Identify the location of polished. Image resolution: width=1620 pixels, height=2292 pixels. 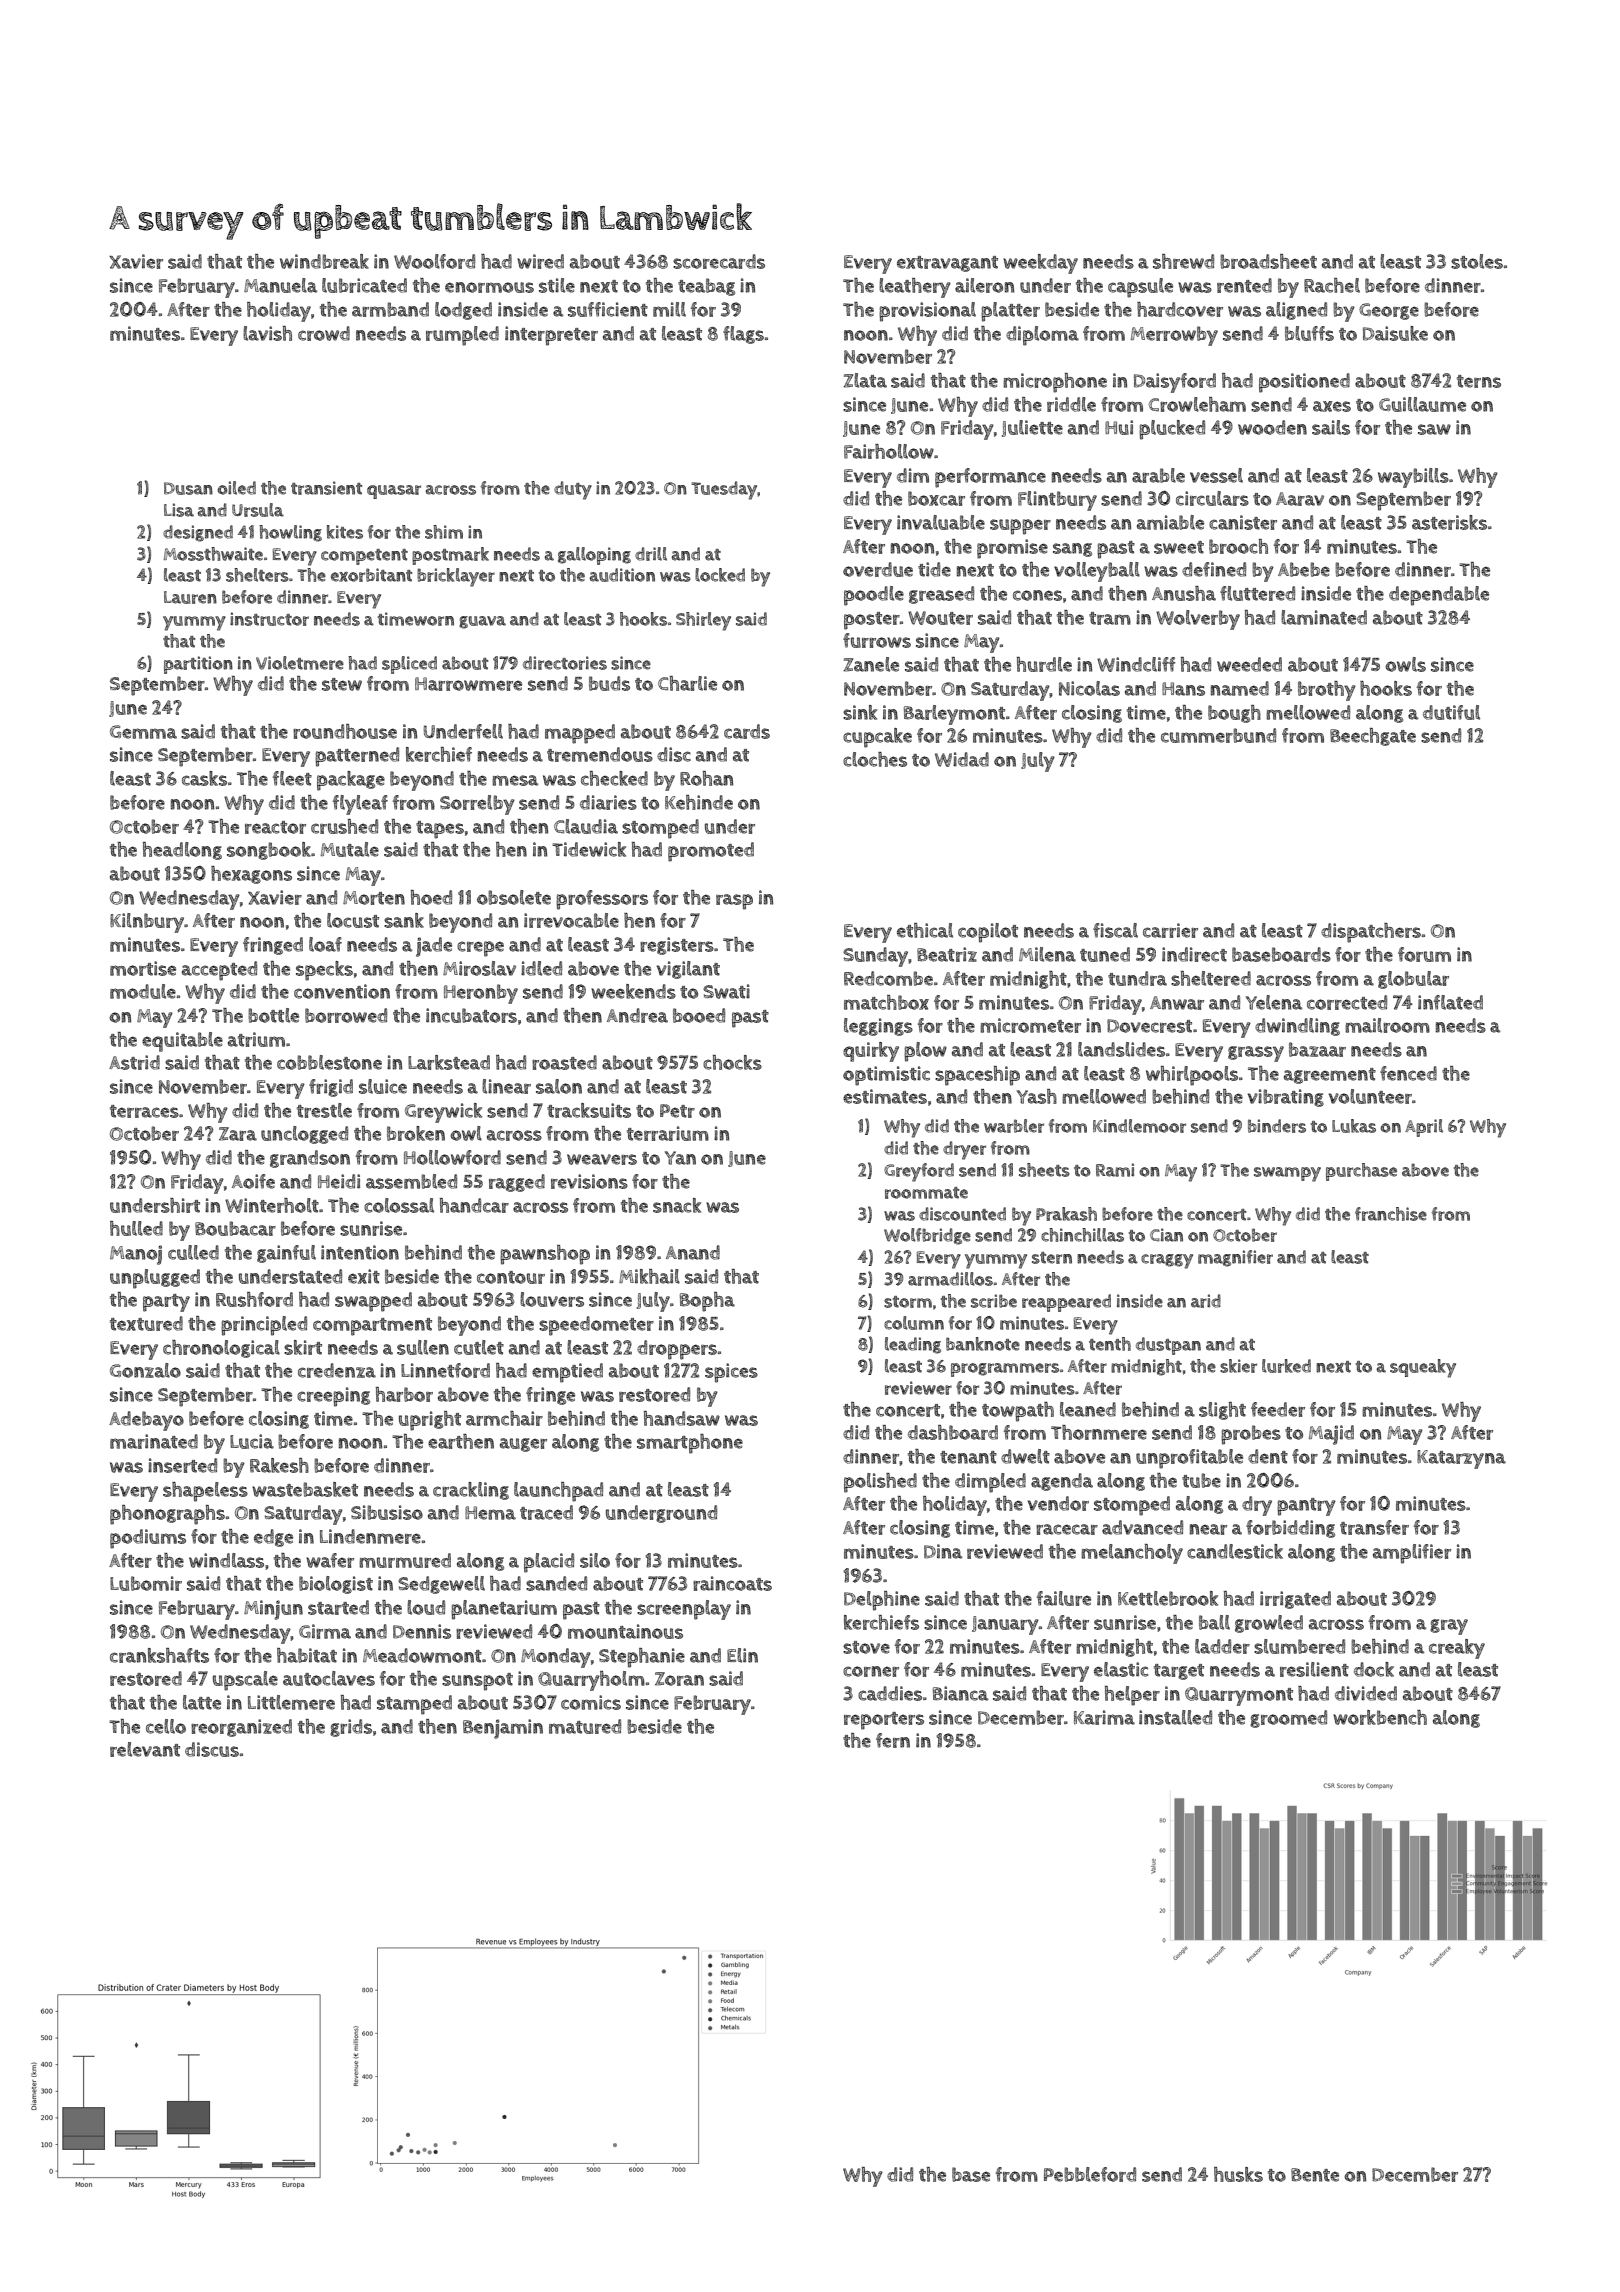
(880, 1483).
